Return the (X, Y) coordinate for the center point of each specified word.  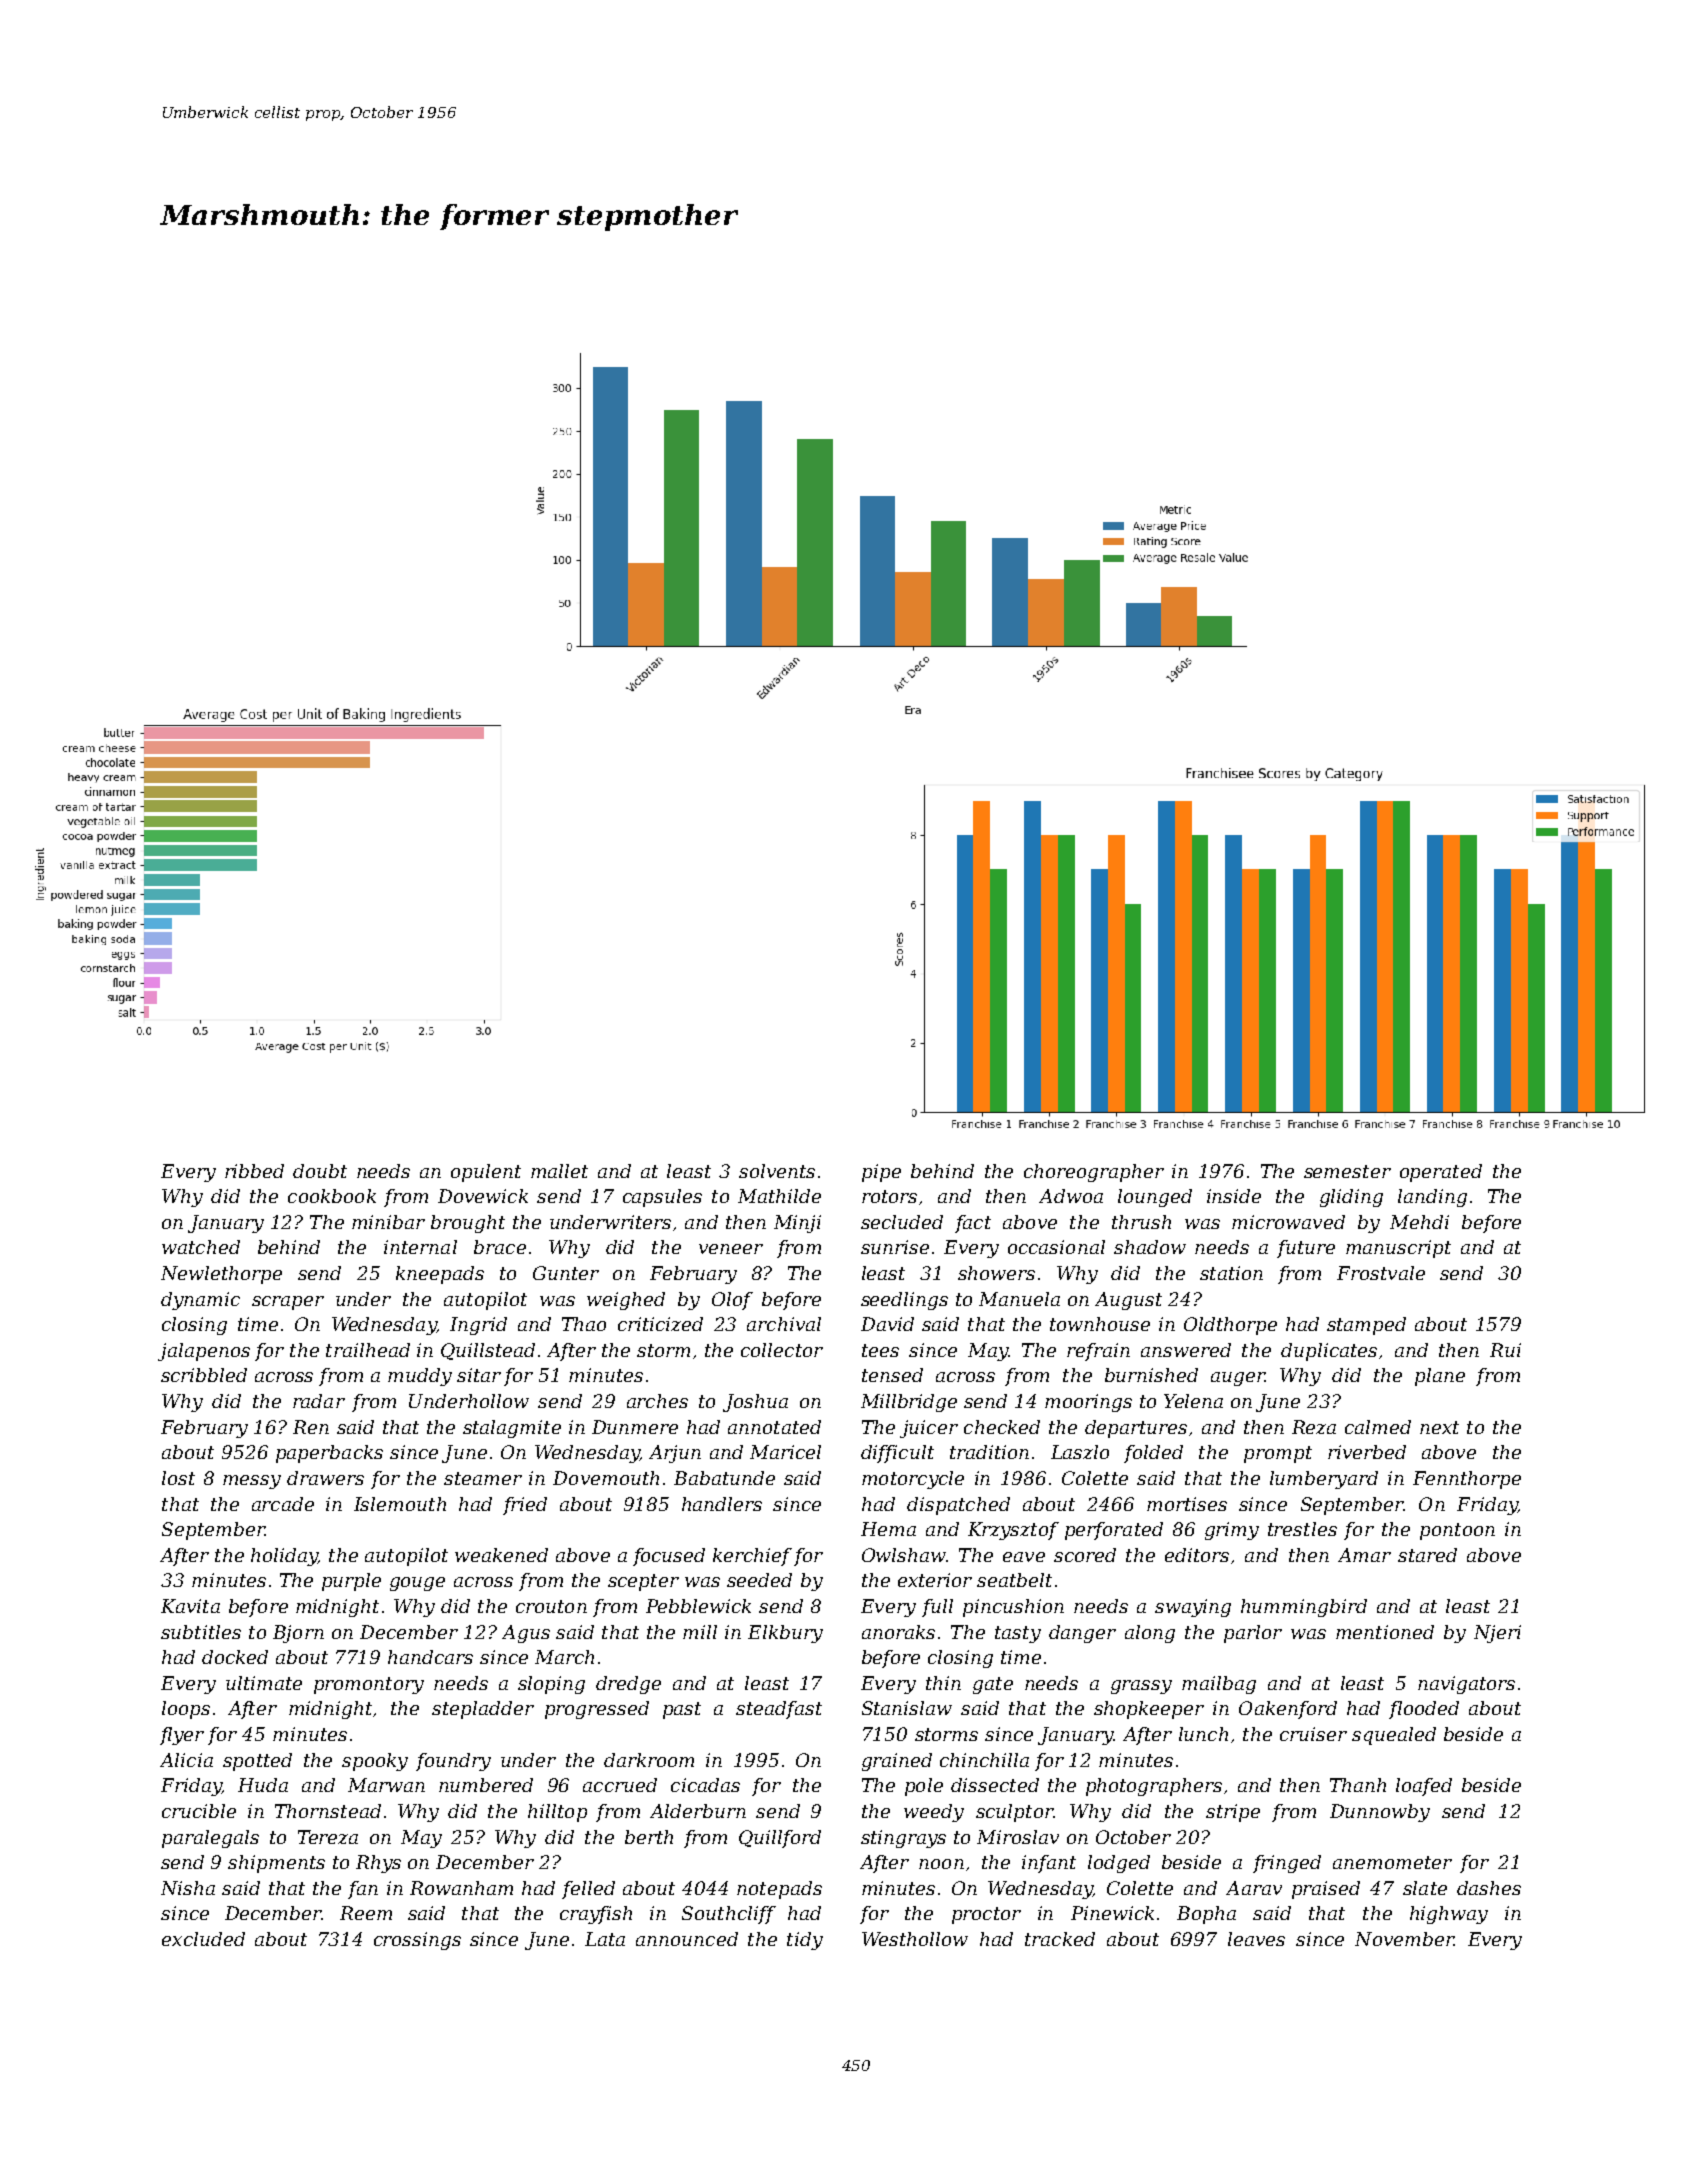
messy (252, 1482)
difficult (897, 1454)
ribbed (254, 1171)
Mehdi (1419, 1222)
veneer (731, 1249)
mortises (1187, 1504)
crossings (417, 1941)
